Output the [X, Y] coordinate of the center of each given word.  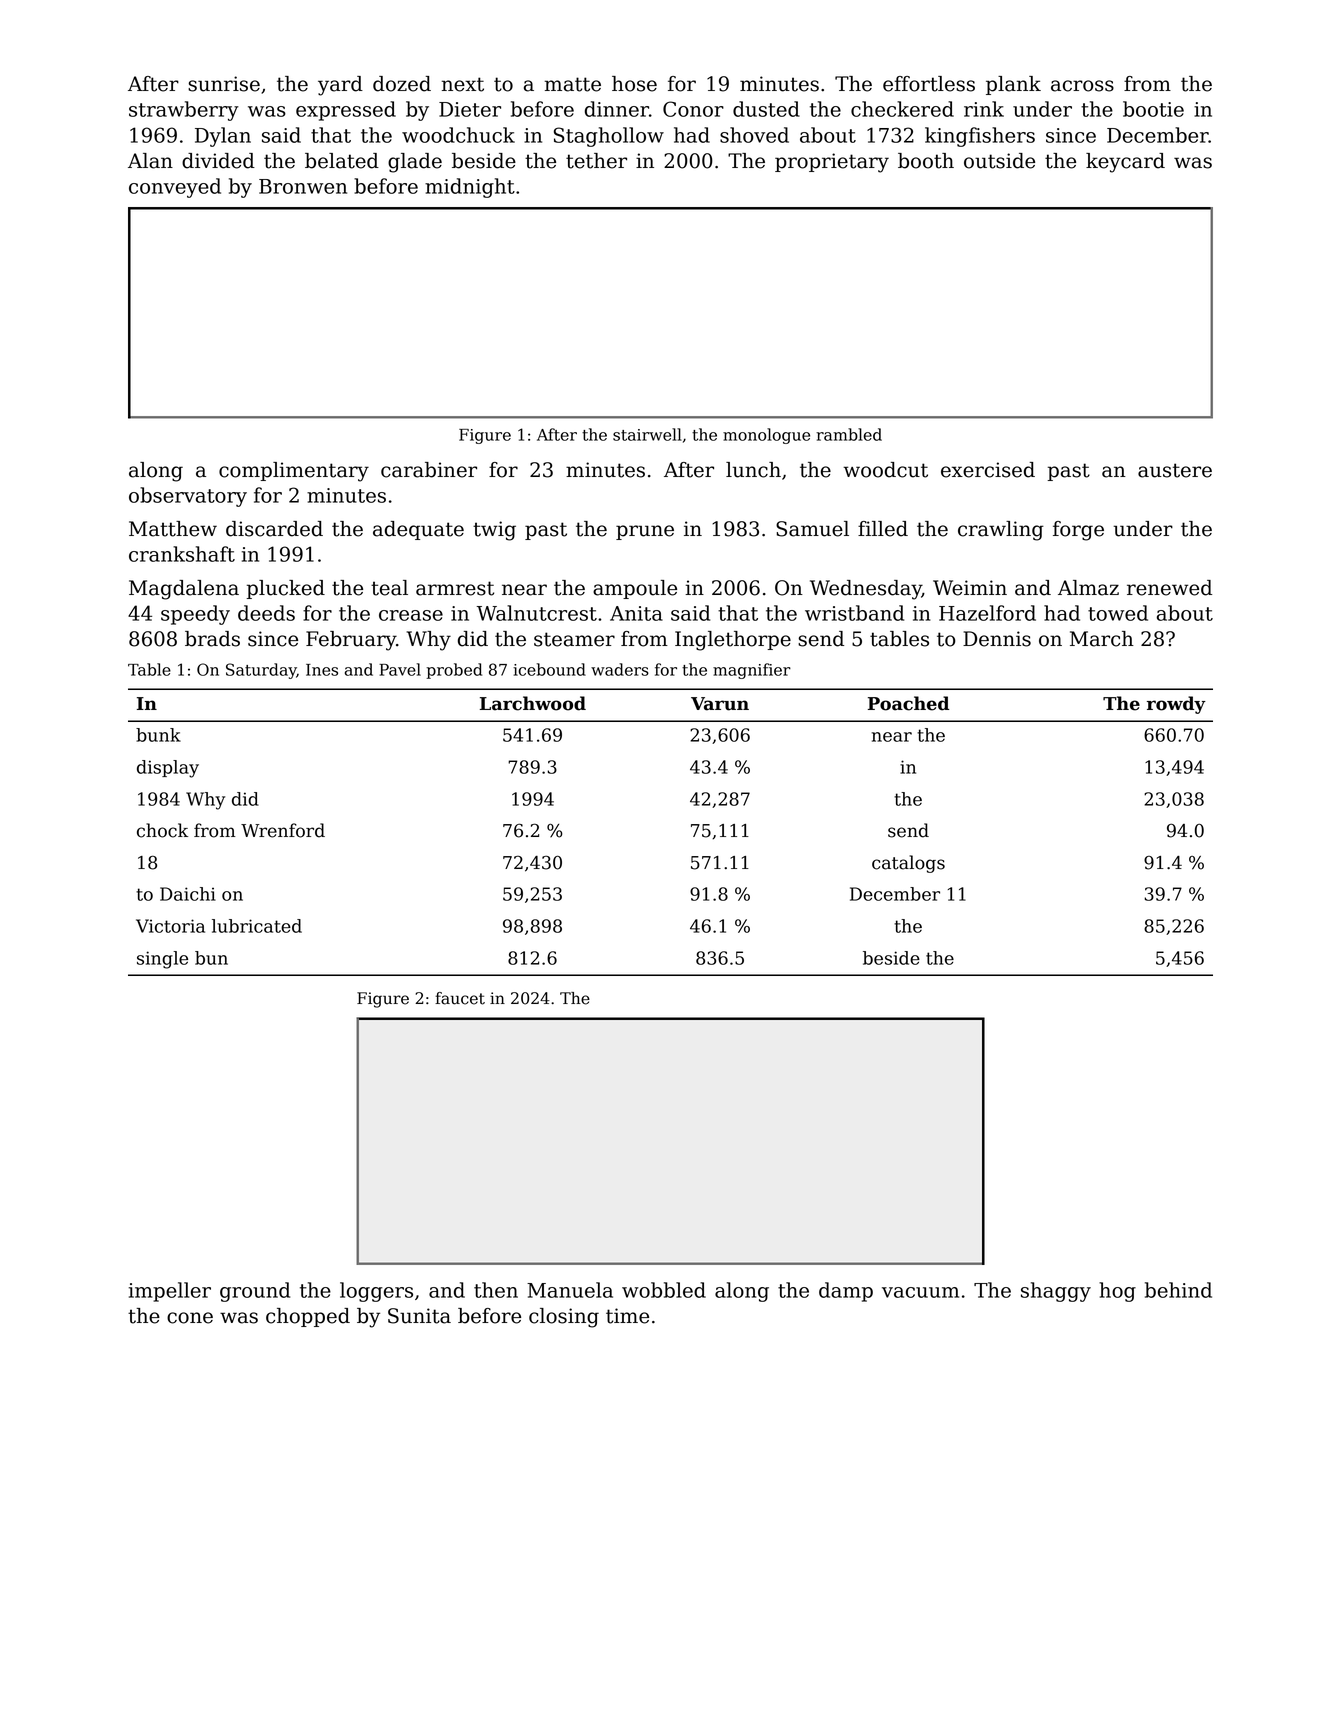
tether [596, 161]
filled [883, 529]
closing [564, 1318]
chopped [308, 1317]
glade [415, 163]
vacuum [920, 1292]
